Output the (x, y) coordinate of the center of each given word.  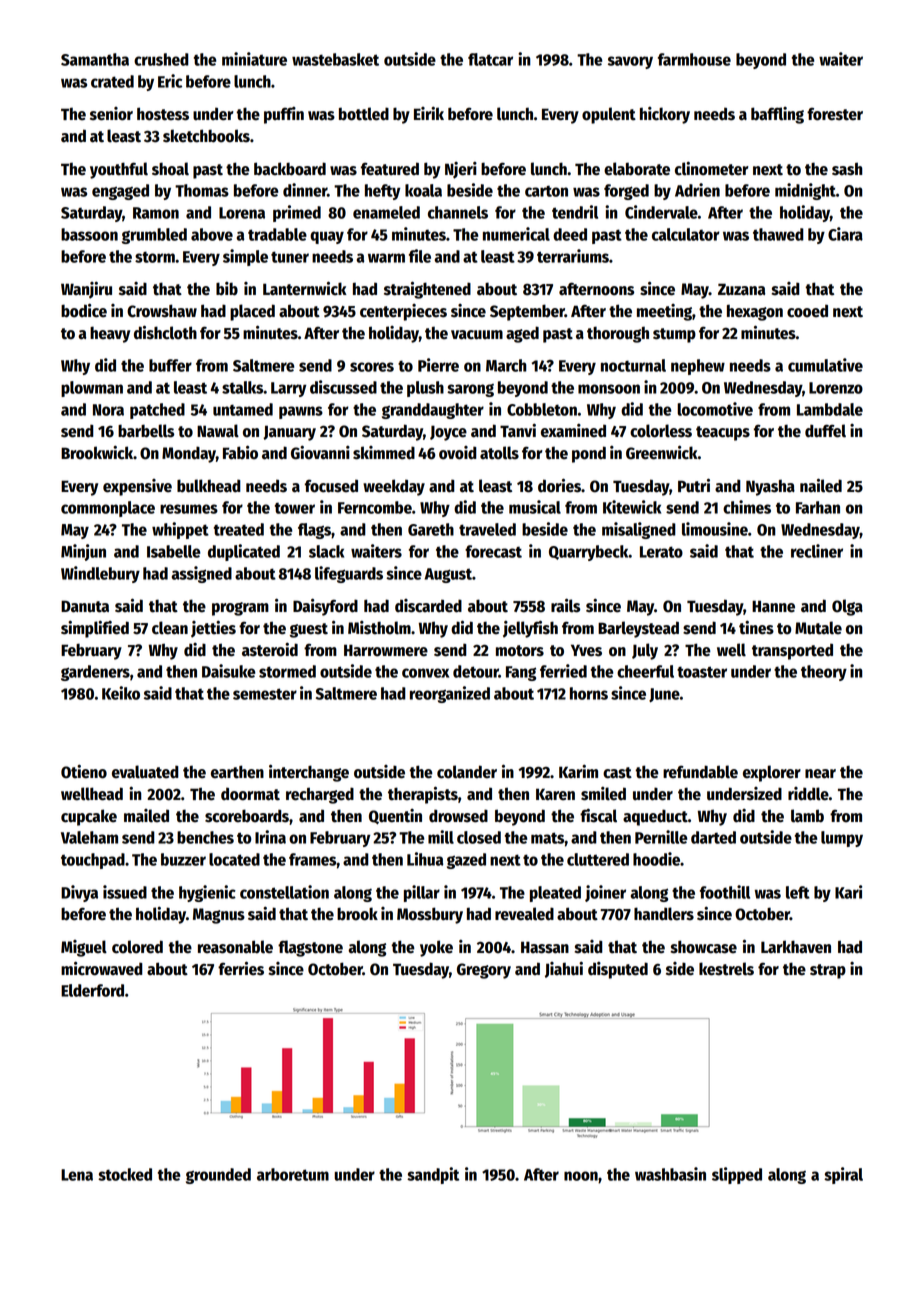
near (820, 774)
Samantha (95, 59)
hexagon (755, 312)
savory (630, 62)
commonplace (108, 509)
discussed (343, 387)
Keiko (121, 693)
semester (265, 694)
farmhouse (694, 59)
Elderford (92, 990)
